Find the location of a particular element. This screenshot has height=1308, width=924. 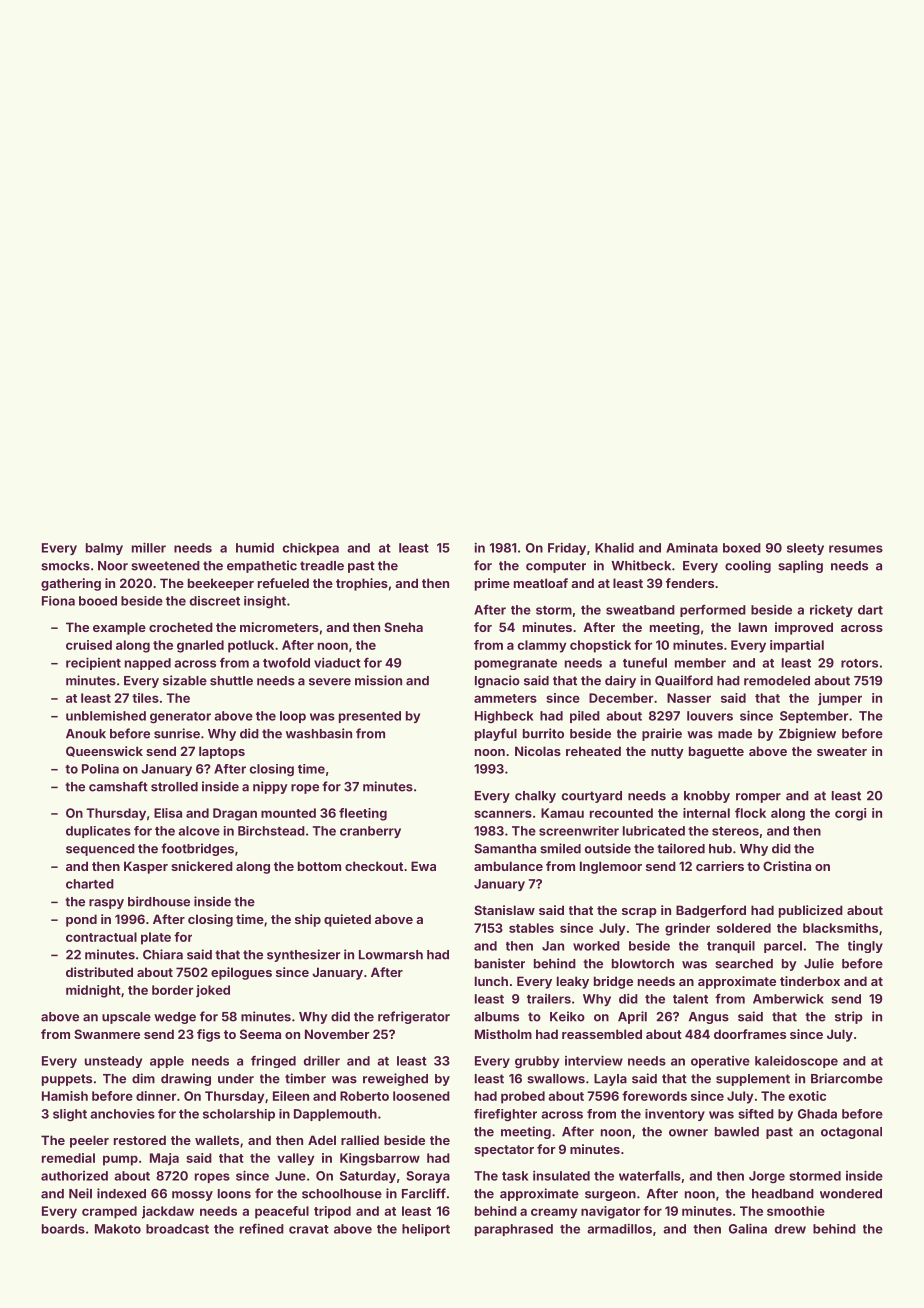

nutty is located at coordinates (667, 753).
